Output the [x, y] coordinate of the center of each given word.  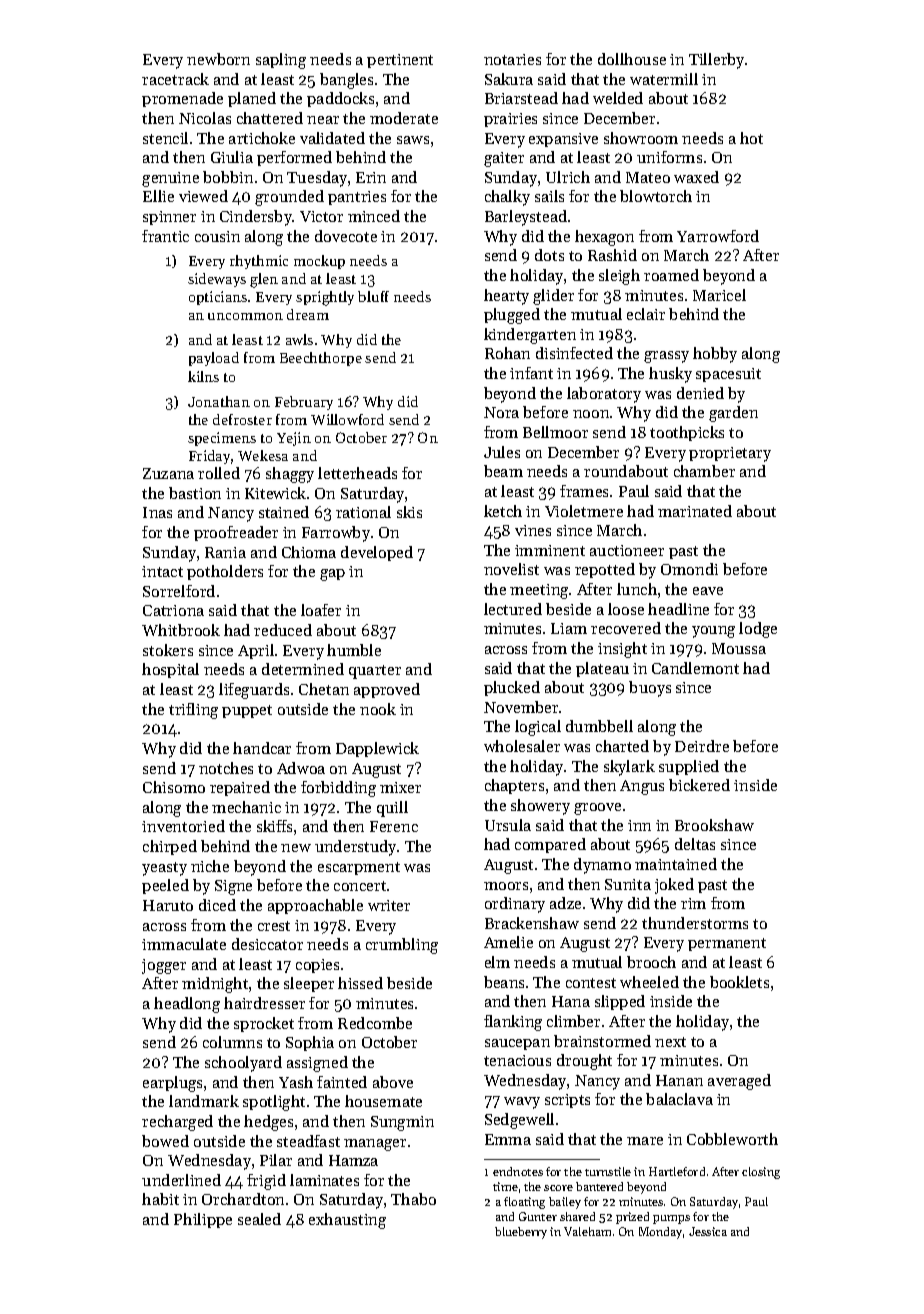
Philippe [203, 1220]
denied [700, 393]
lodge [758, 630]
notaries [512, 59]
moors [506, 886]
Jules [502, 452]
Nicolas [205, 118]
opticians [218, 298]
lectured [513, 609]
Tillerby [716, 61]
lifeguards [254, 691]
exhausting [347, 1221]
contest [591, 983]
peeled [165, 886]
